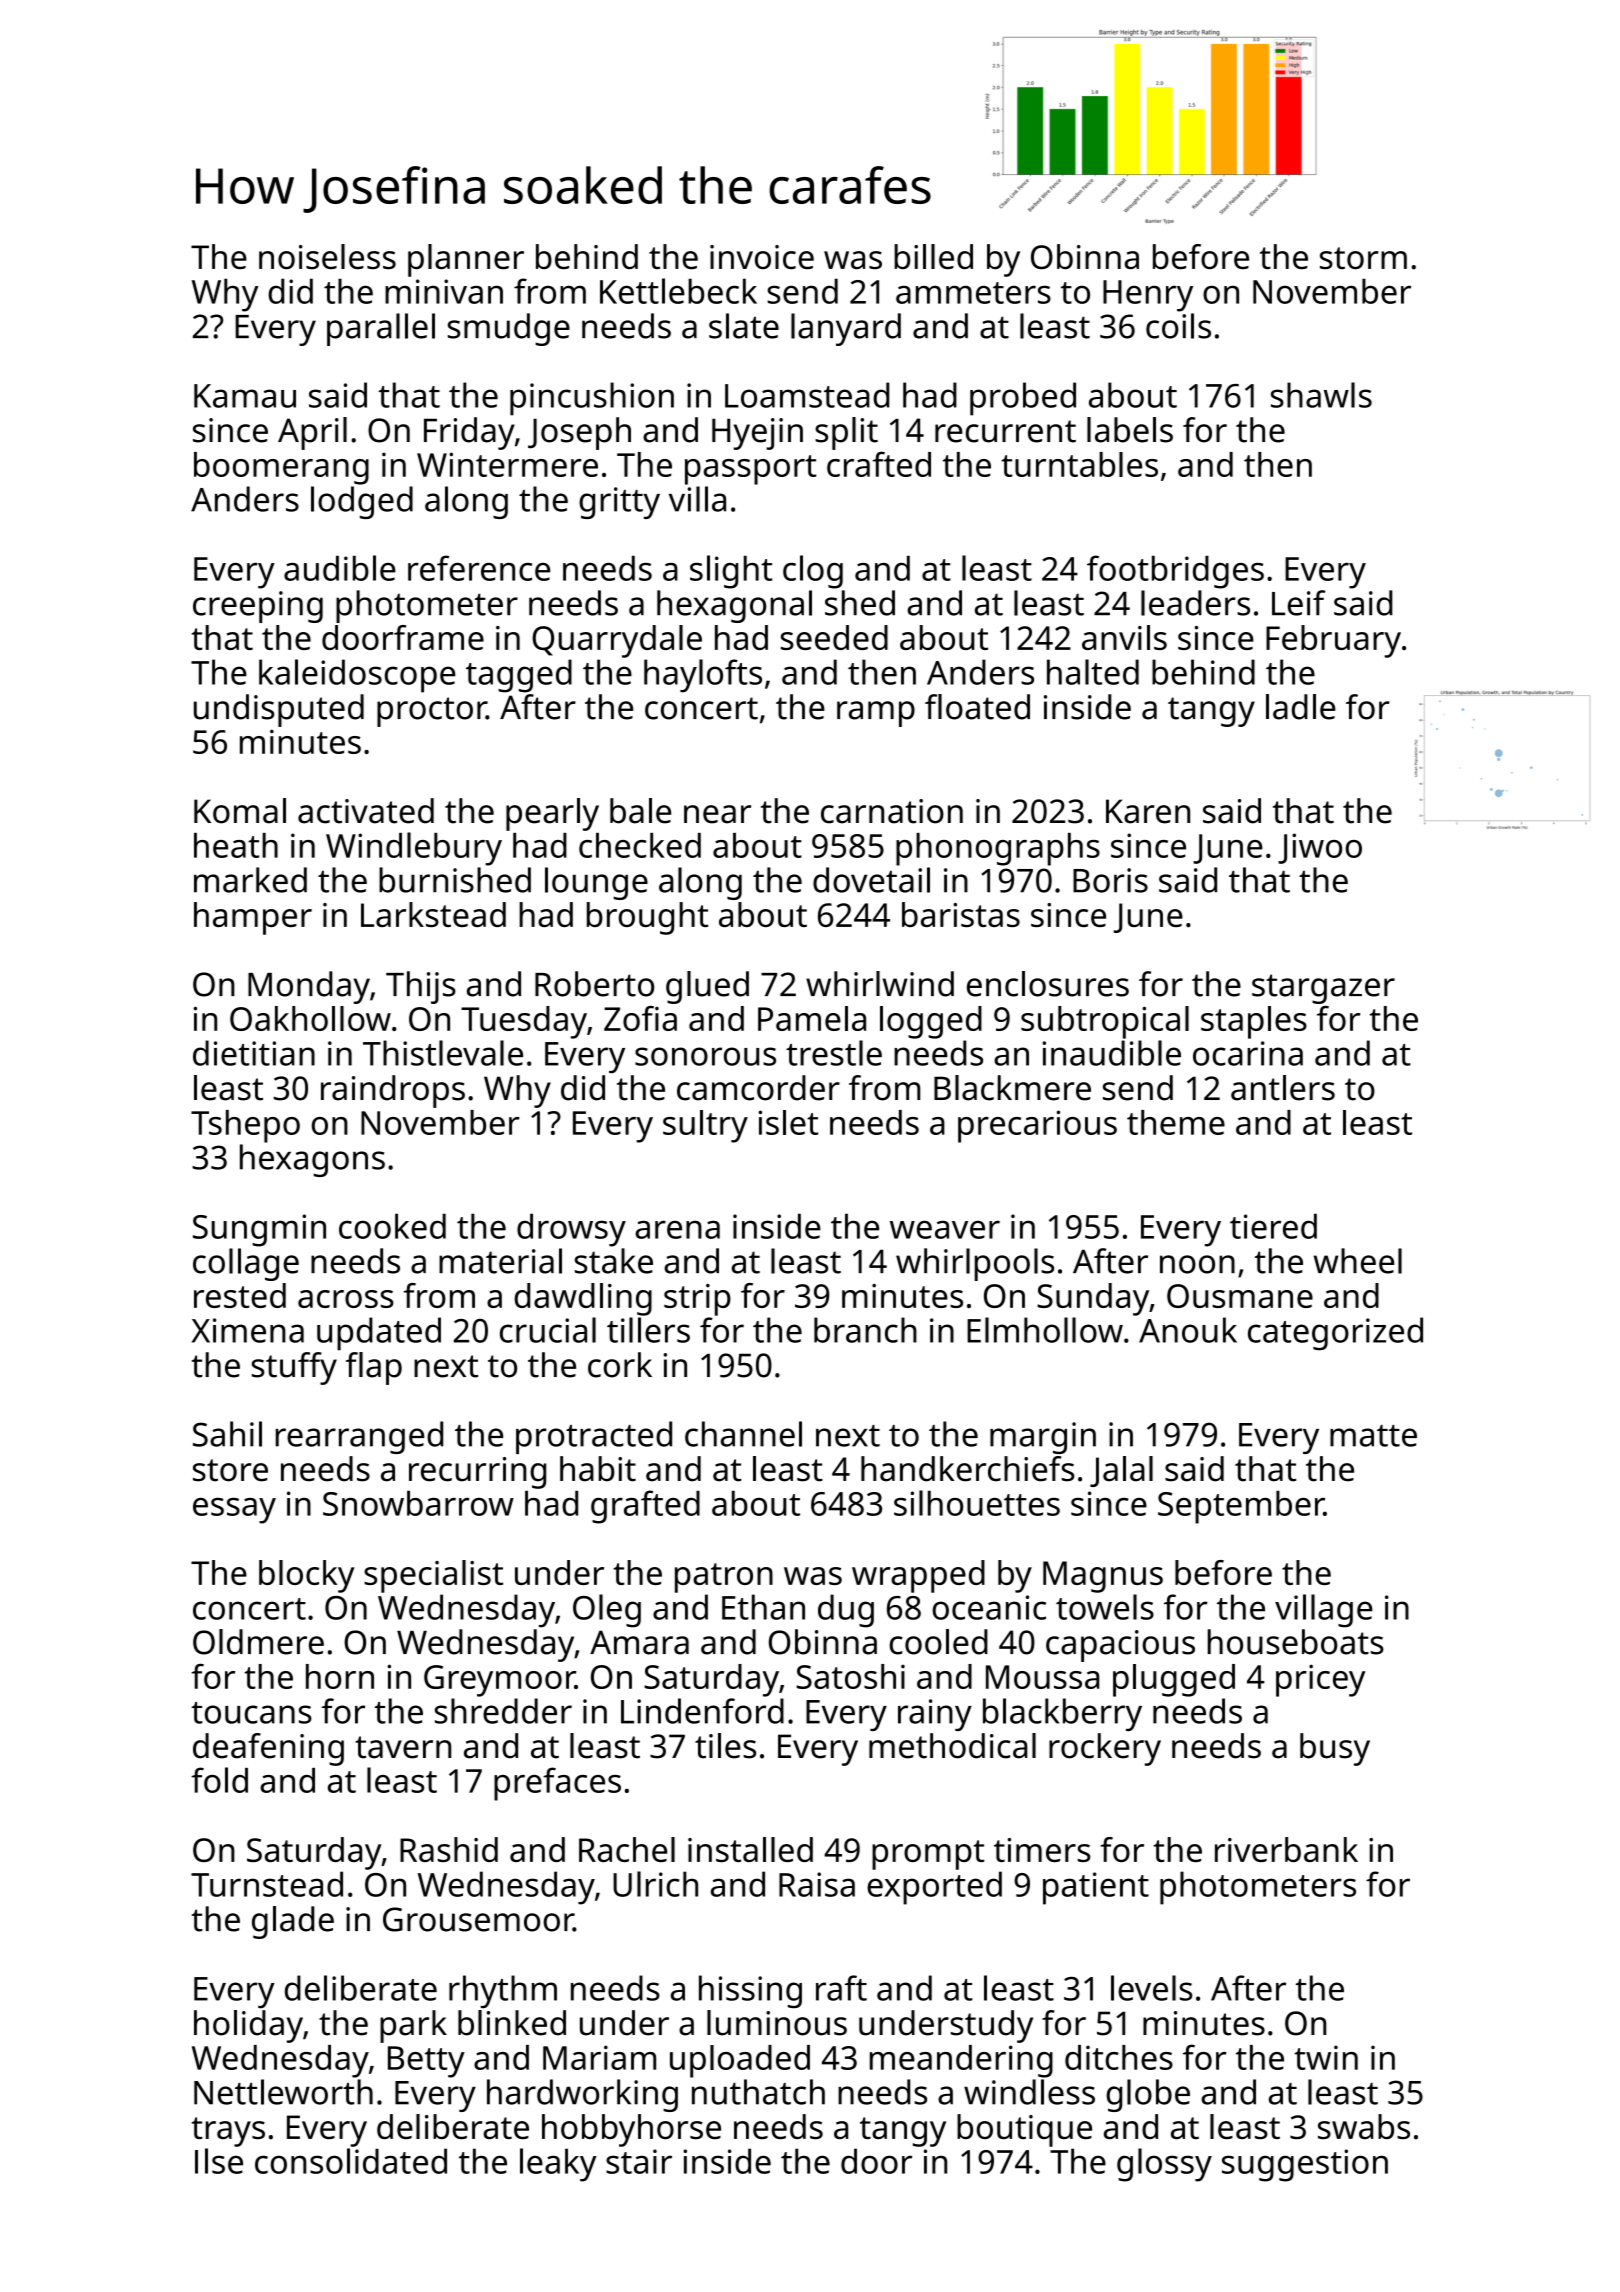 Image resolution: width=1620 pixels, height=2292 pixels. What do you see at coordinates (1023, 399) in the document?
I see `probed` at bounding box center [1023, 399].
